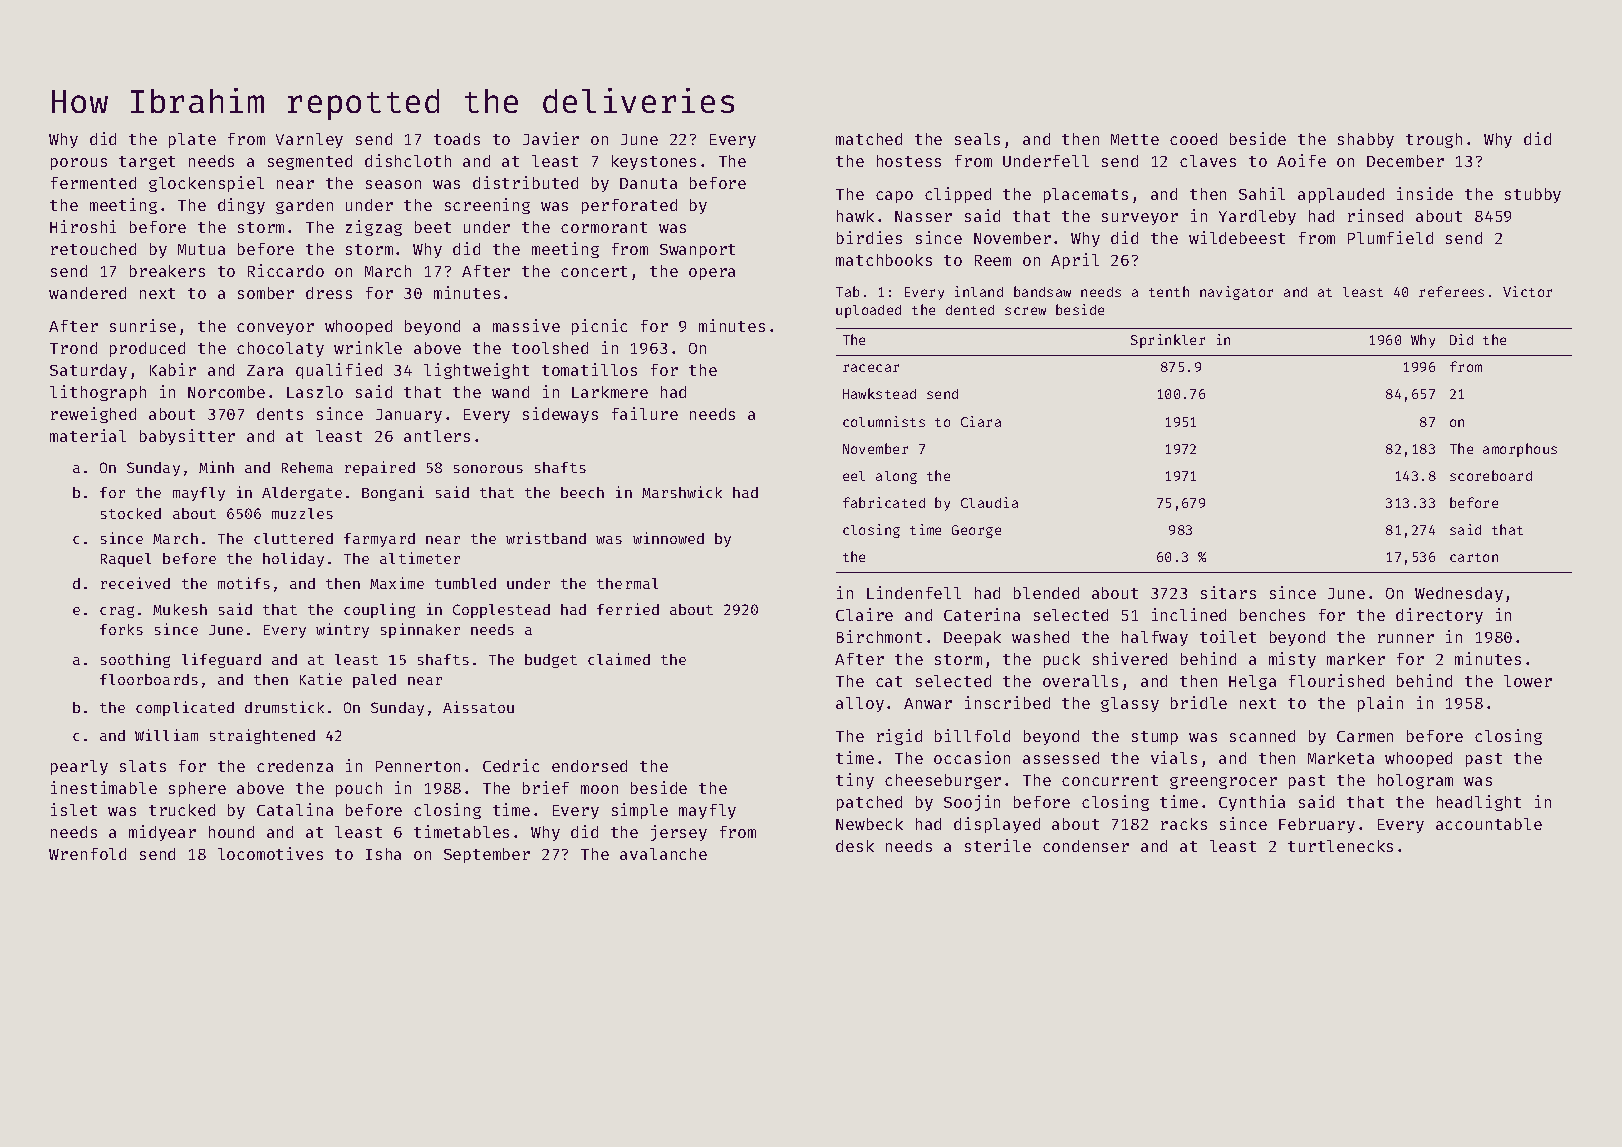 This screenshot has height=1147, width=1622. Describe the element at coordinates (1474, 557) in the screenshot. I see `carton` at that location.
